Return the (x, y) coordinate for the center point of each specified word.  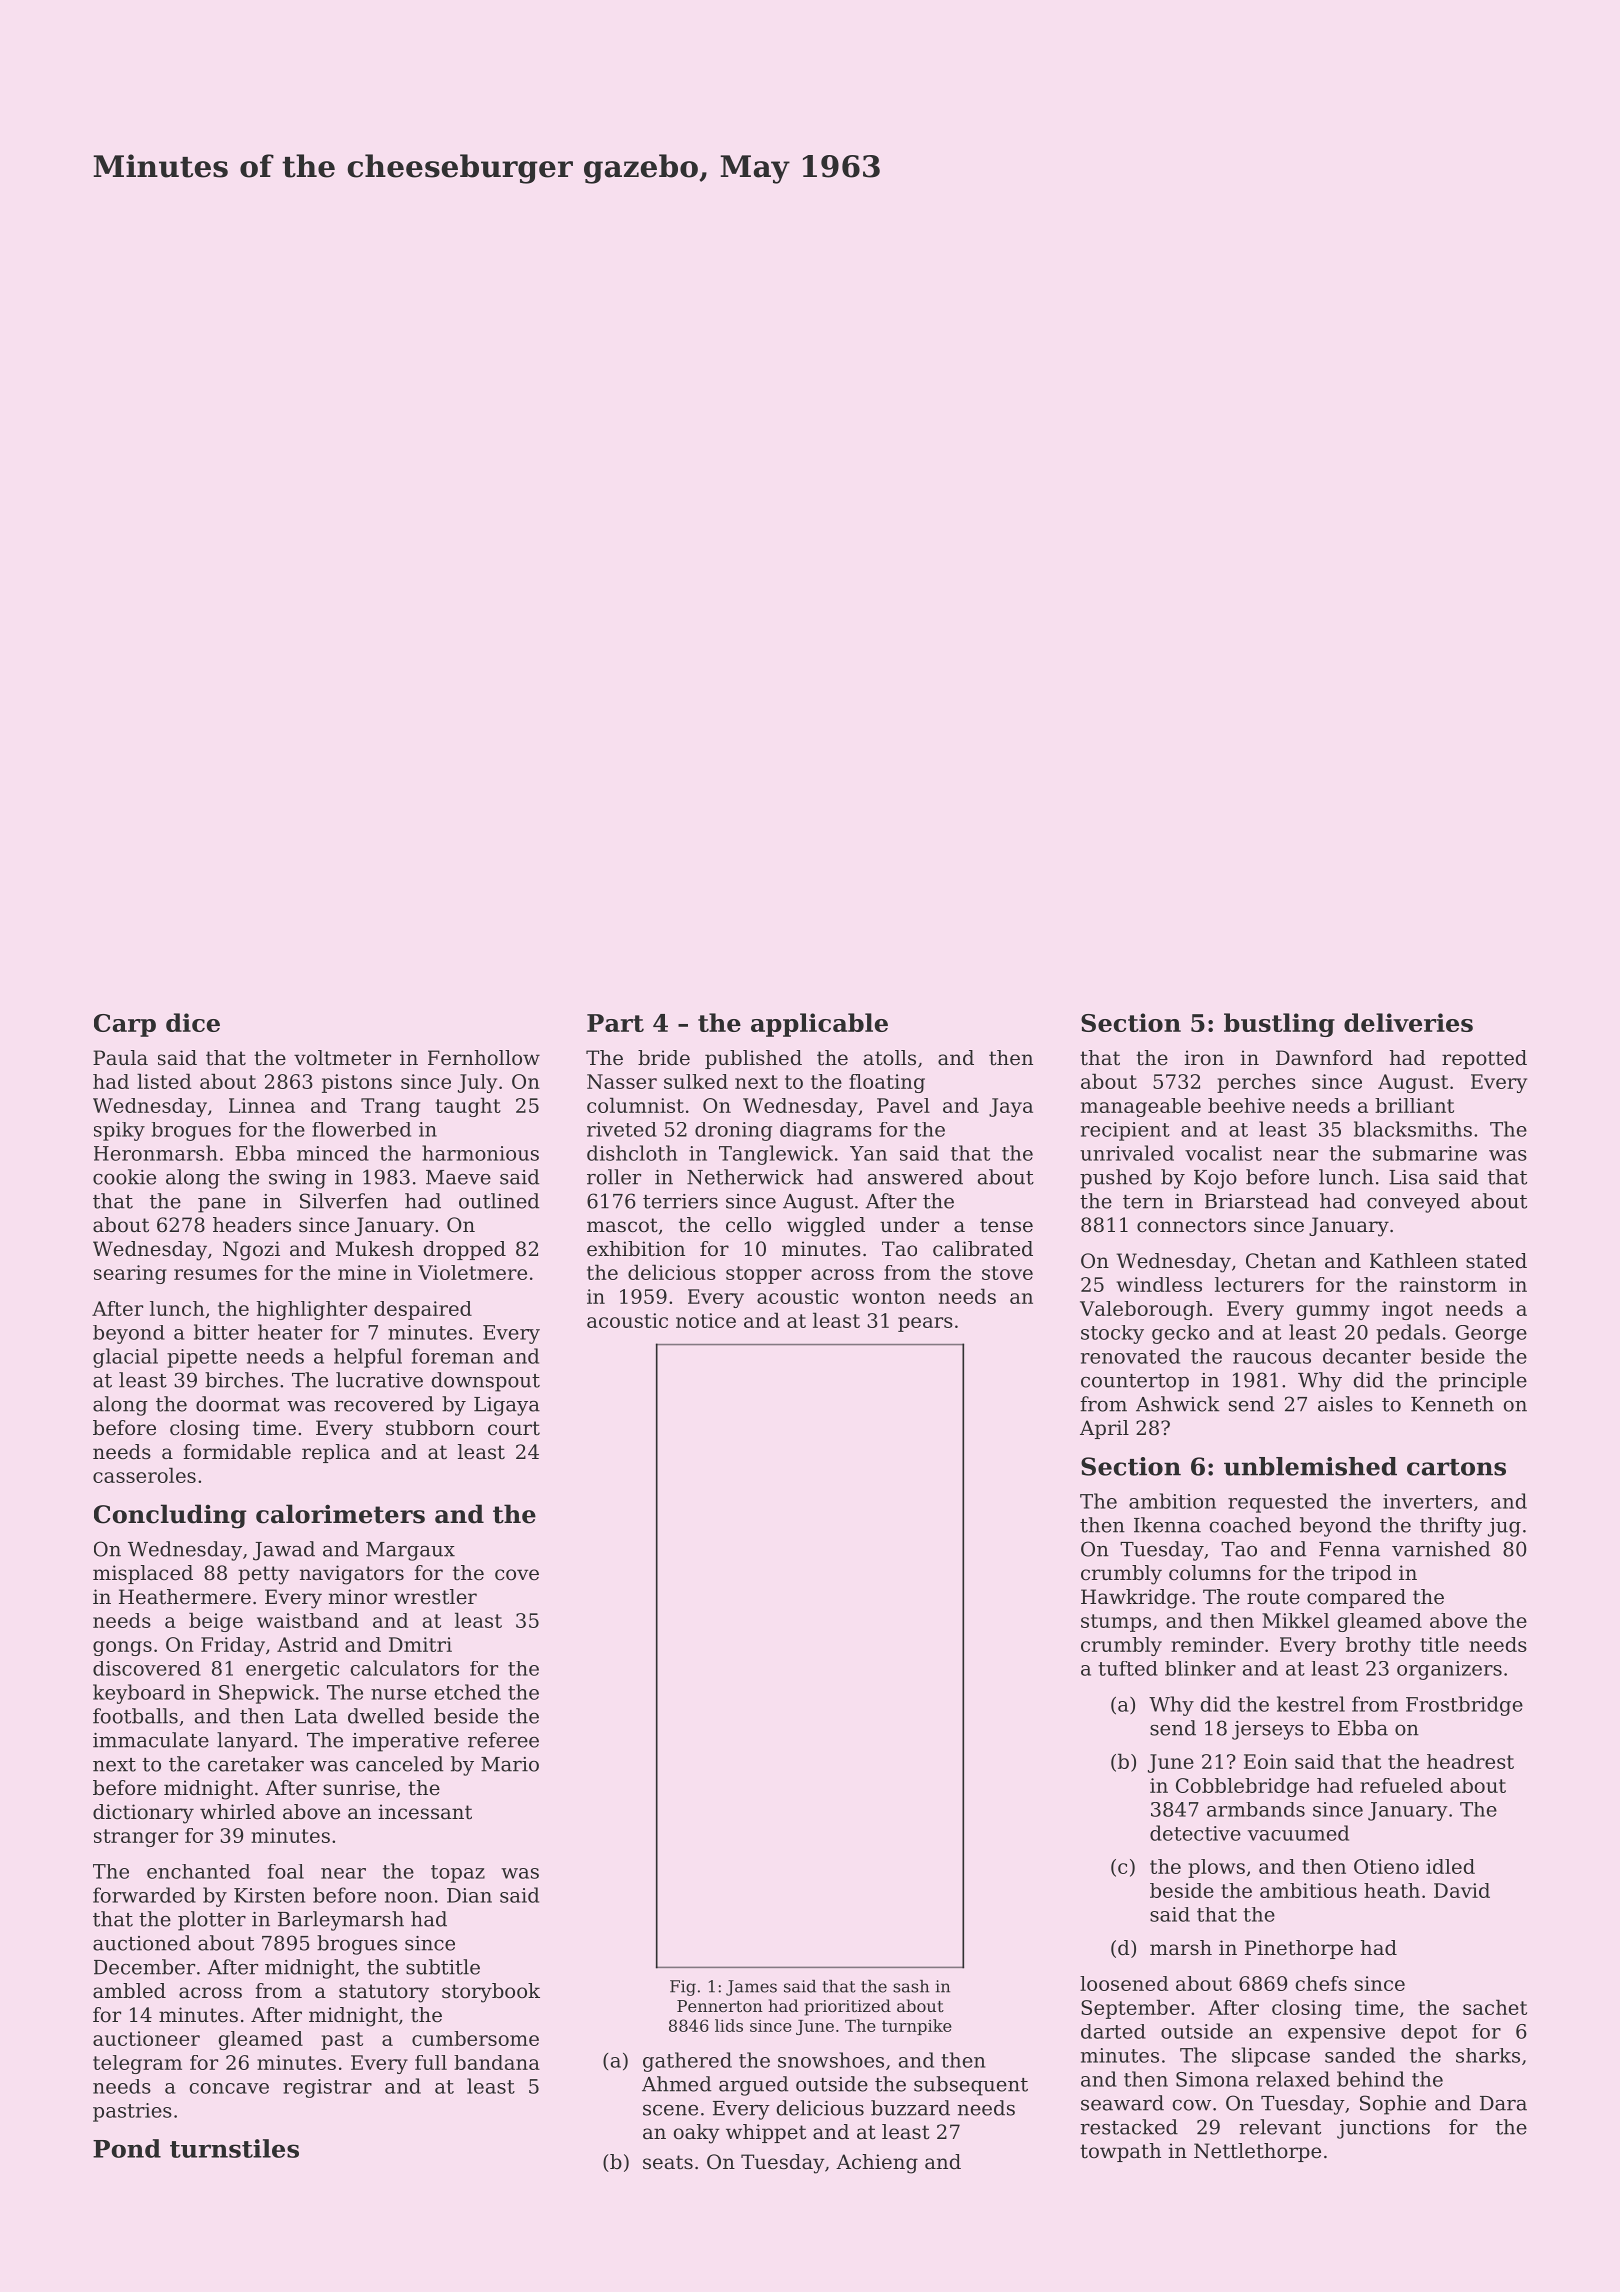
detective (1195, 1833)
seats (668, 2162)
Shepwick (266, 1694)
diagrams (826, 1131)
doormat (238, 1404)
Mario (510, 1764)
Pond (127, 2148)
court (514, 1428)
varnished (1441, 1549)
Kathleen (1414, 1261)
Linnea (262, 1105)
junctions (1383, 2129)
